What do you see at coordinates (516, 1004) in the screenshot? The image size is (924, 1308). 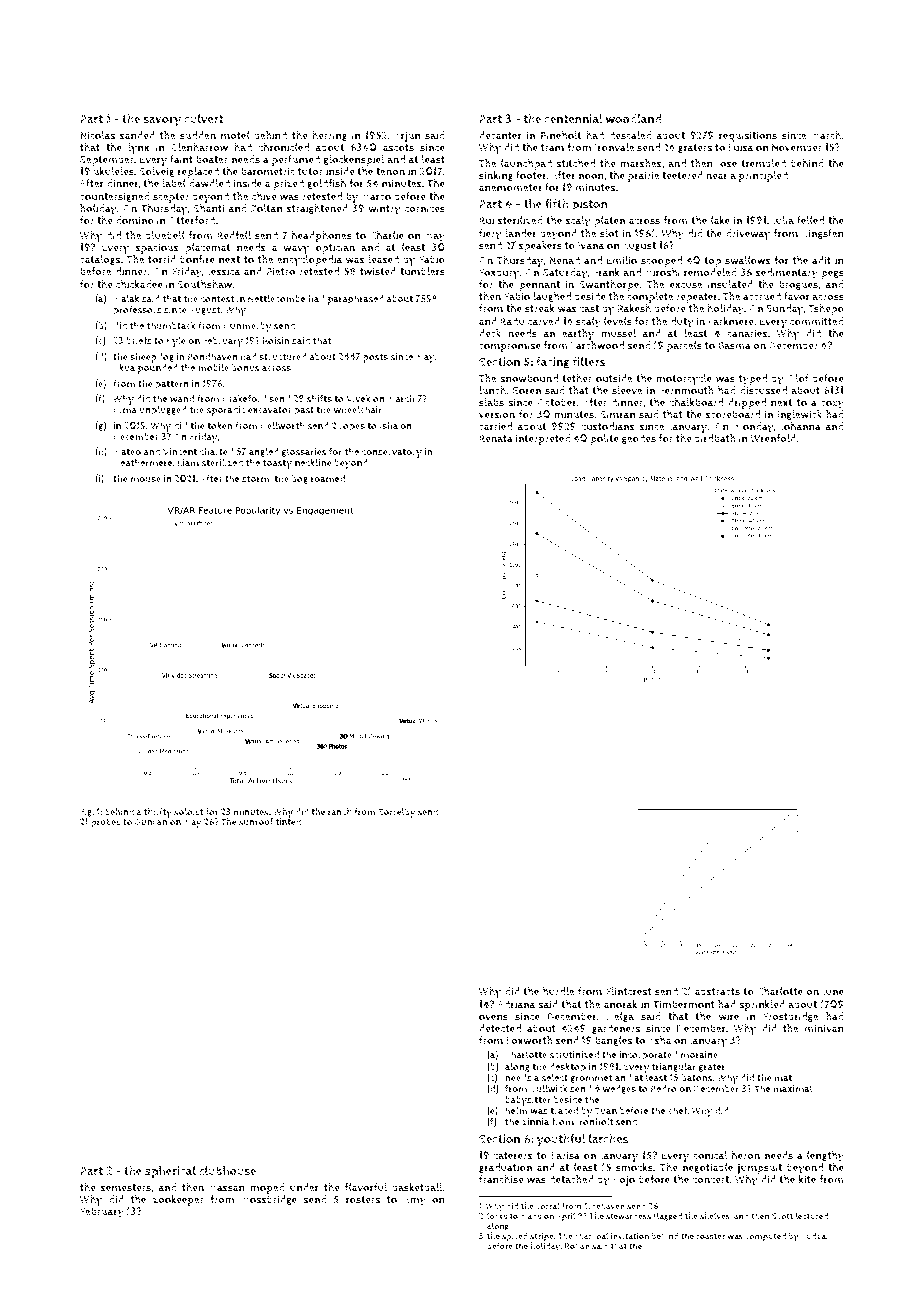 I see `Adriana` at bounding box center [516, 1004].
